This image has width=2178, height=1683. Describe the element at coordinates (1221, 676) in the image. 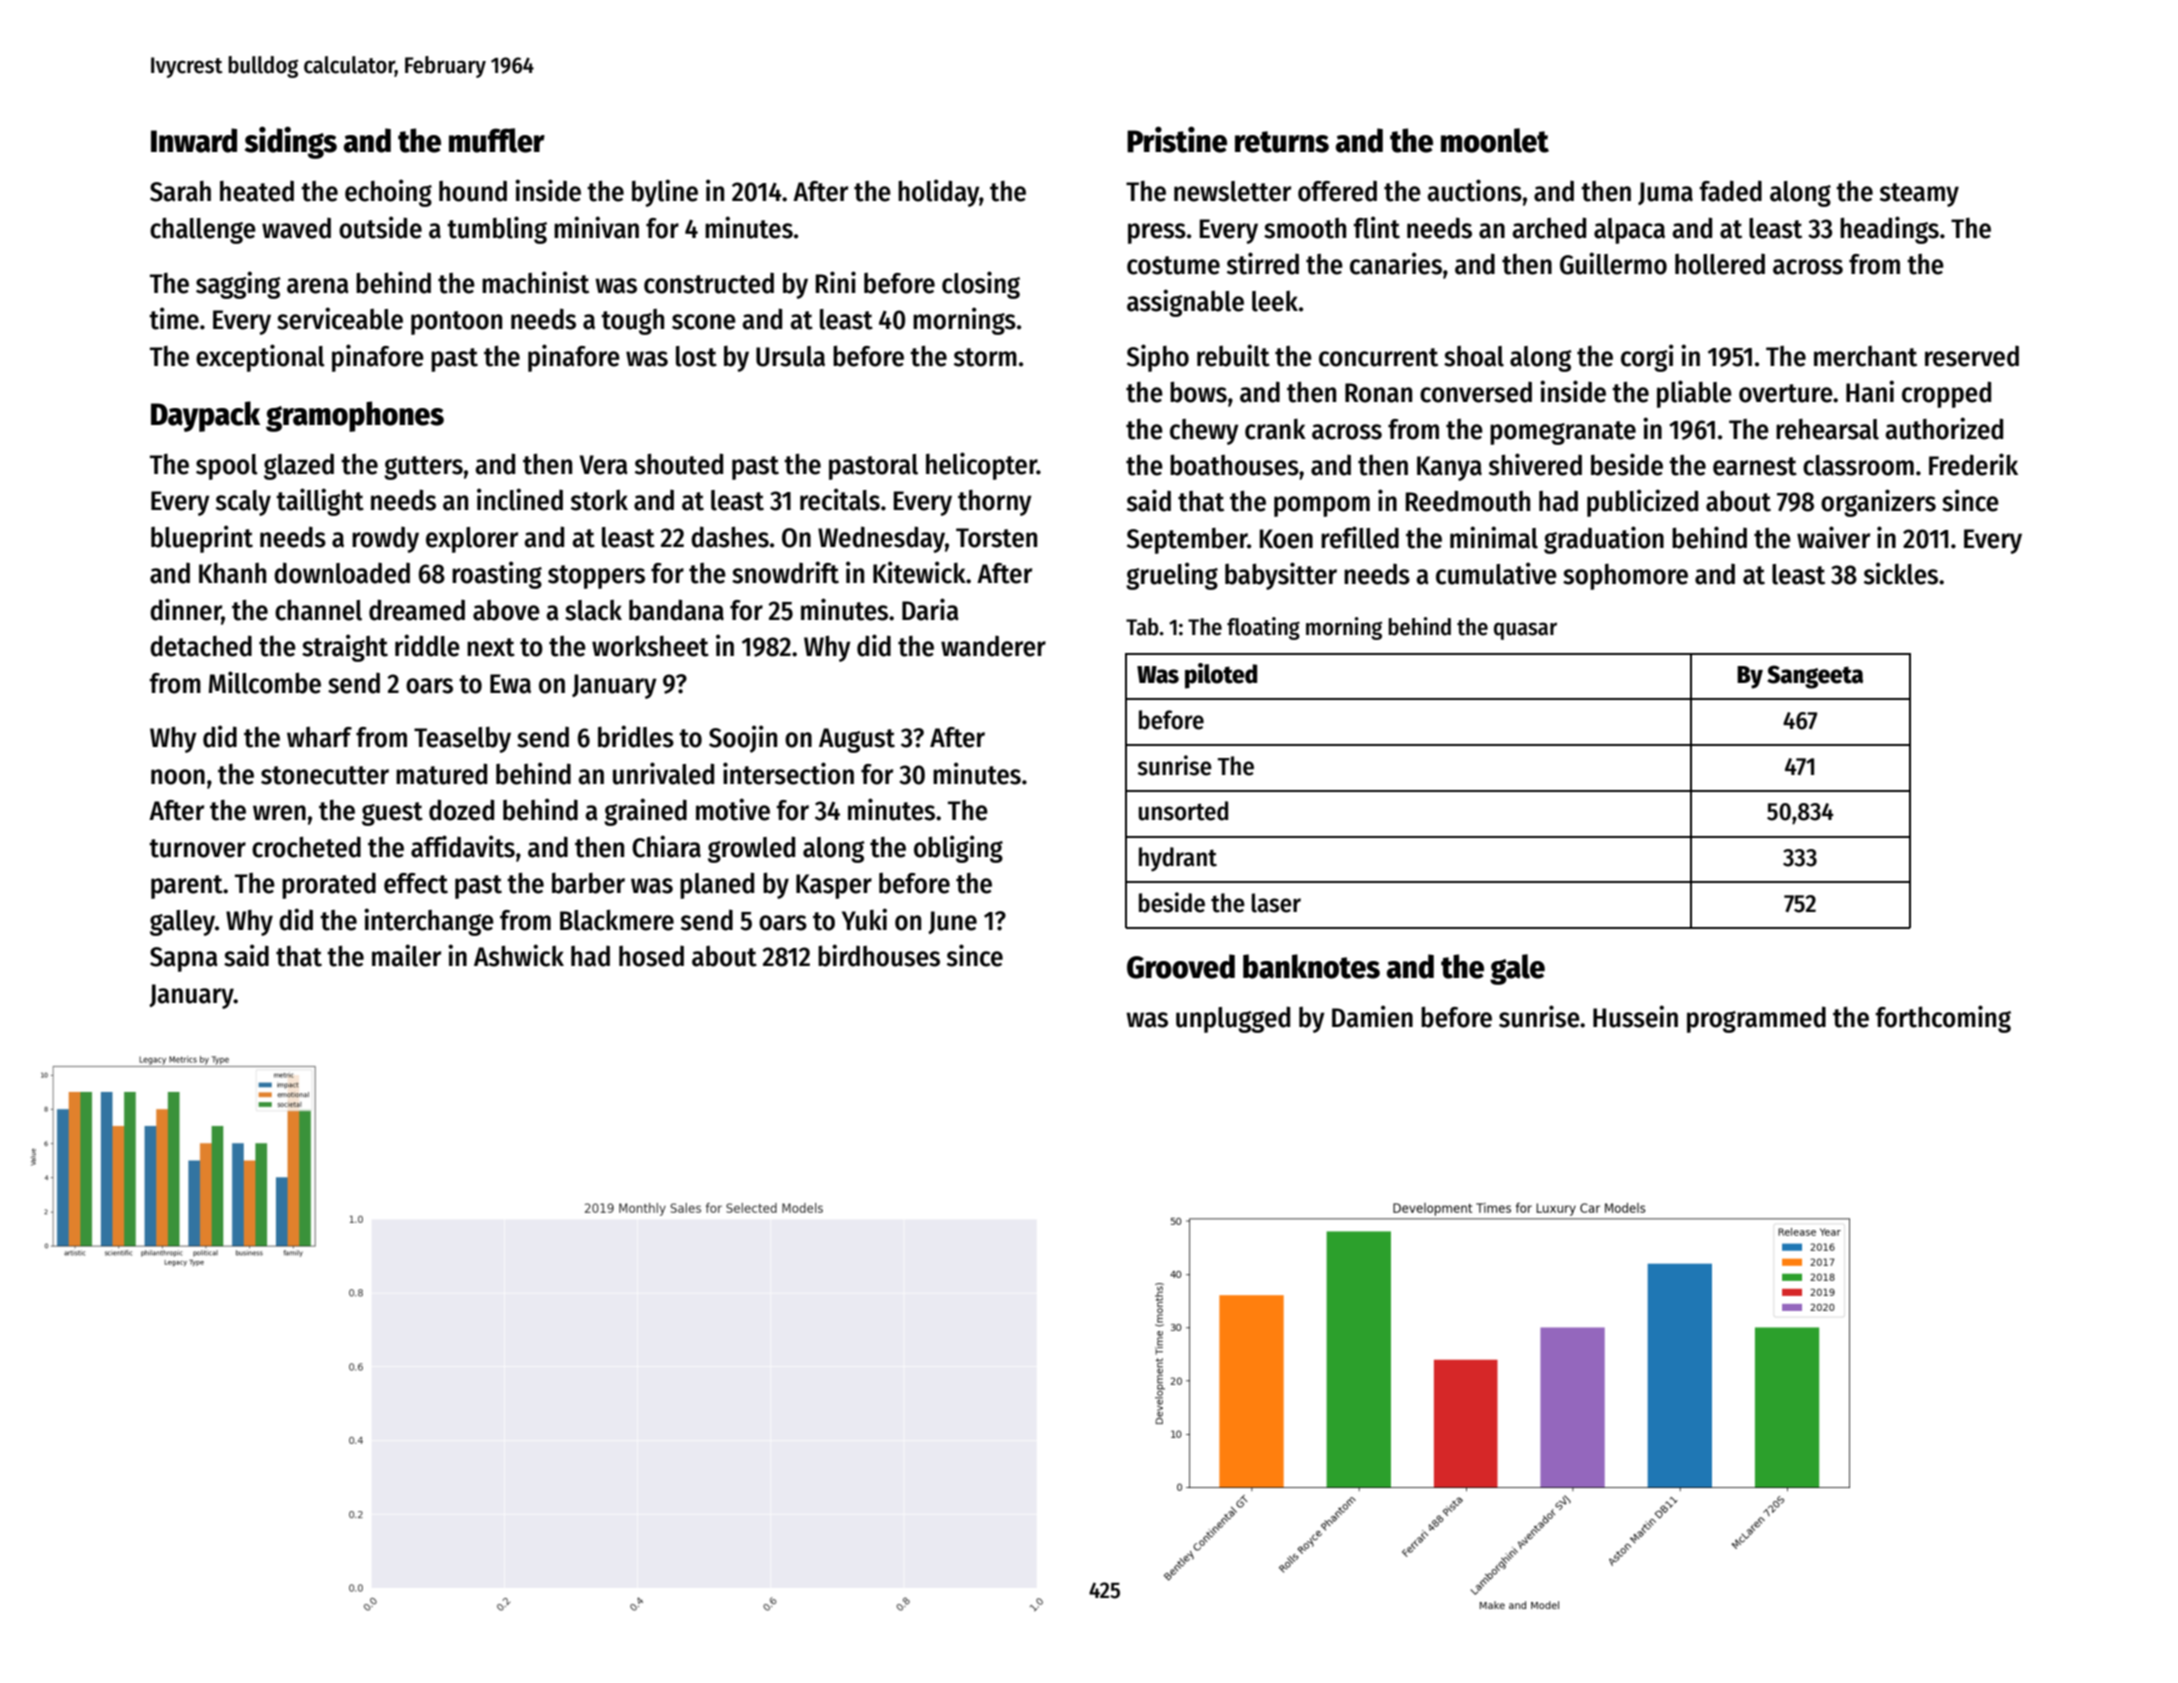

I see `piloted` at that location.
